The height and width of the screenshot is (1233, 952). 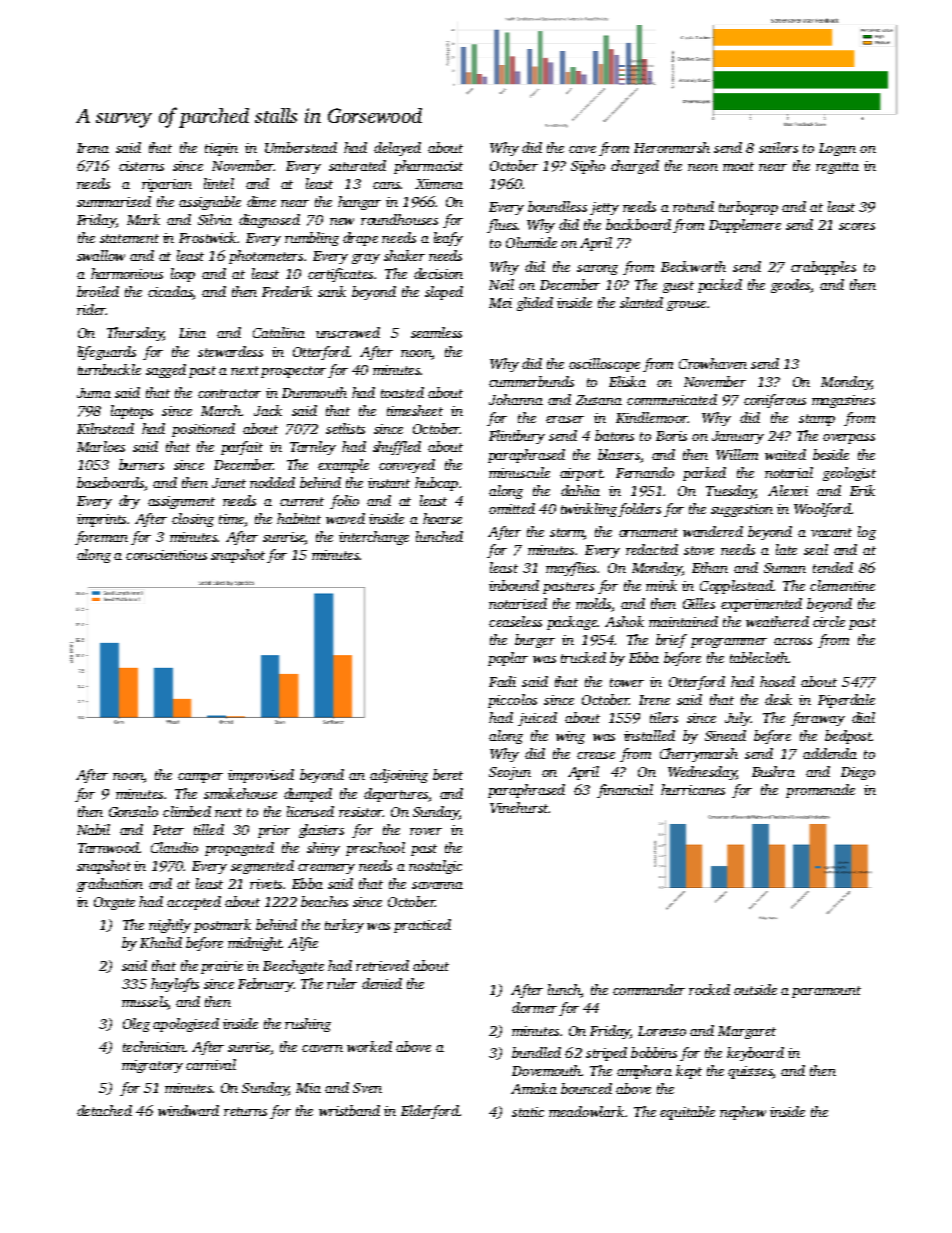 What do you see at coordinates (436, 332) in the screenshot?
I see `seamless` at bounding box center [436, 332].
